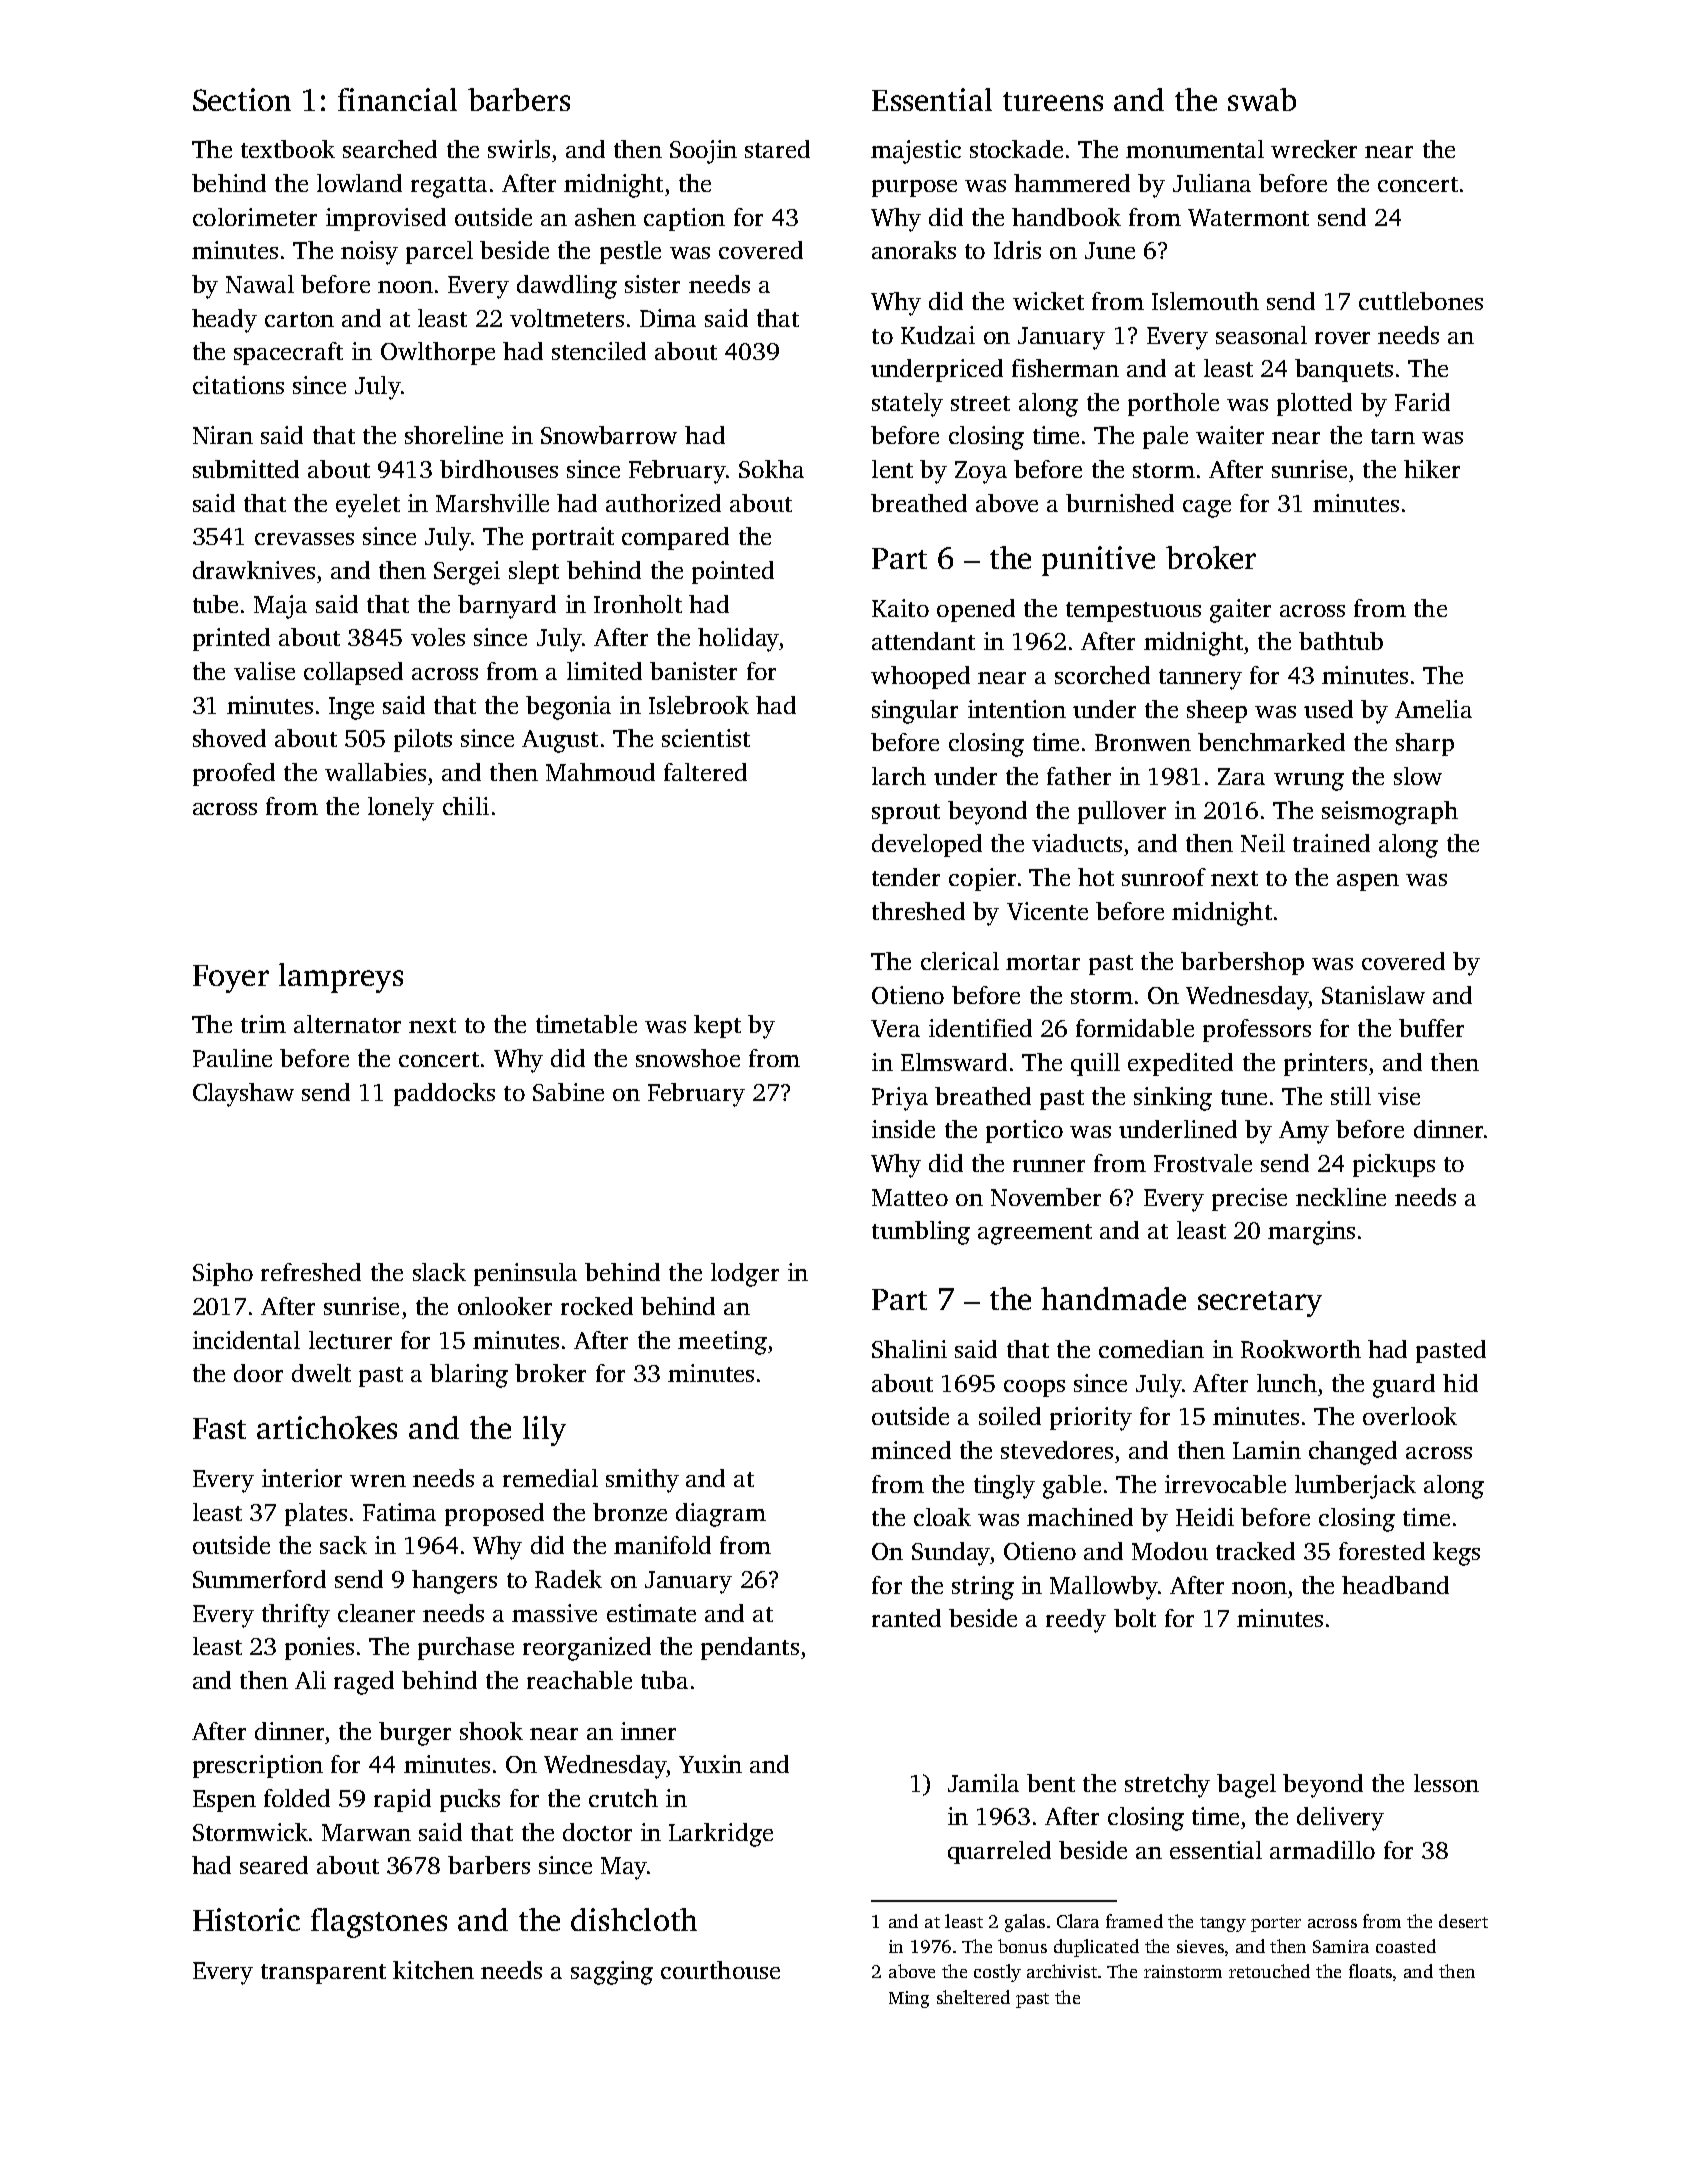 This screenshot has height=2178, width=1683. What do you see at coordinates (906, 1618) in the screenshot?
I see `ranted` at bounding box center [906, 1618].
